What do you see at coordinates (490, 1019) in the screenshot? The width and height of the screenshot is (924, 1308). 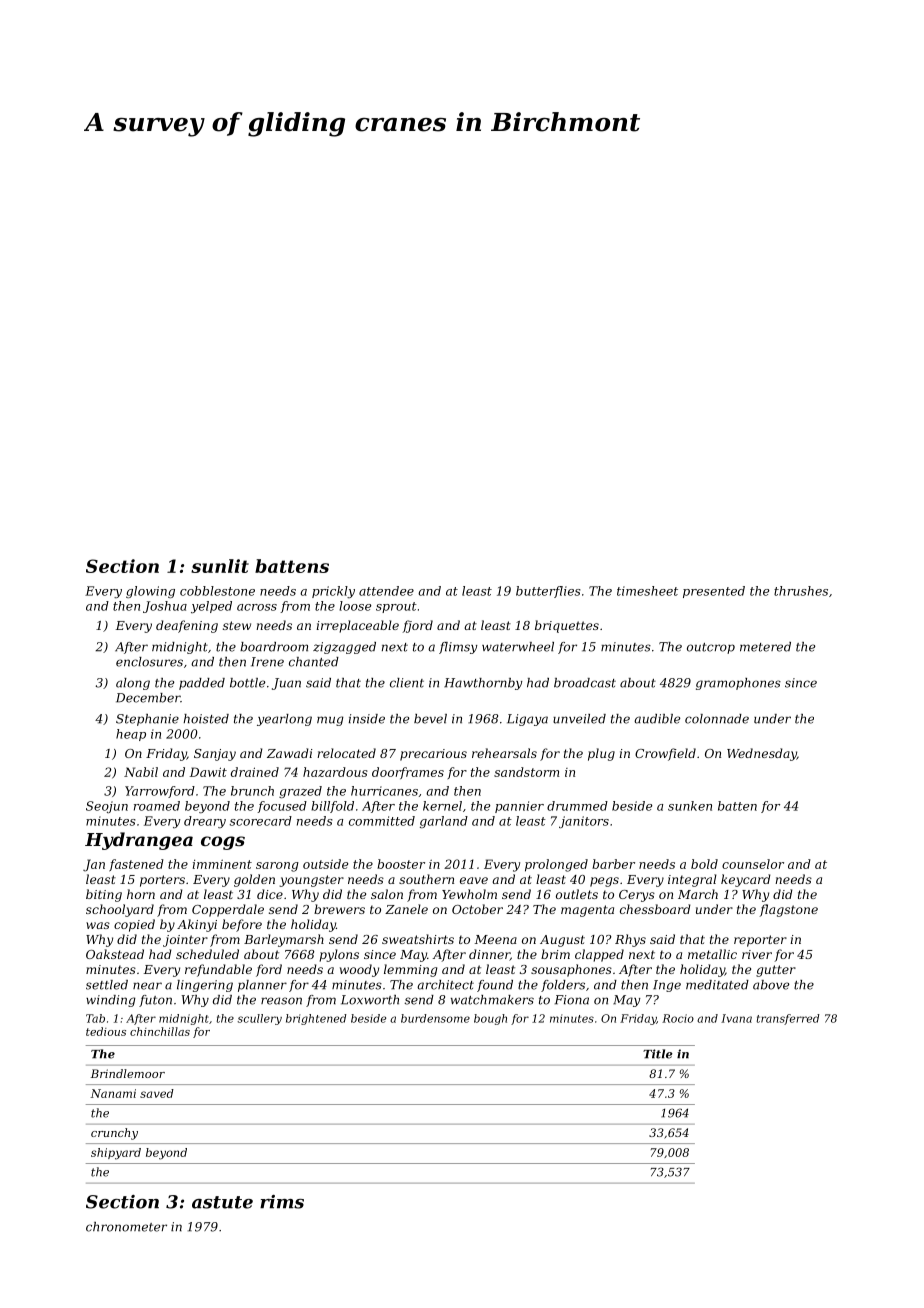 I see `bough` at bounding box center [490, 1019].
